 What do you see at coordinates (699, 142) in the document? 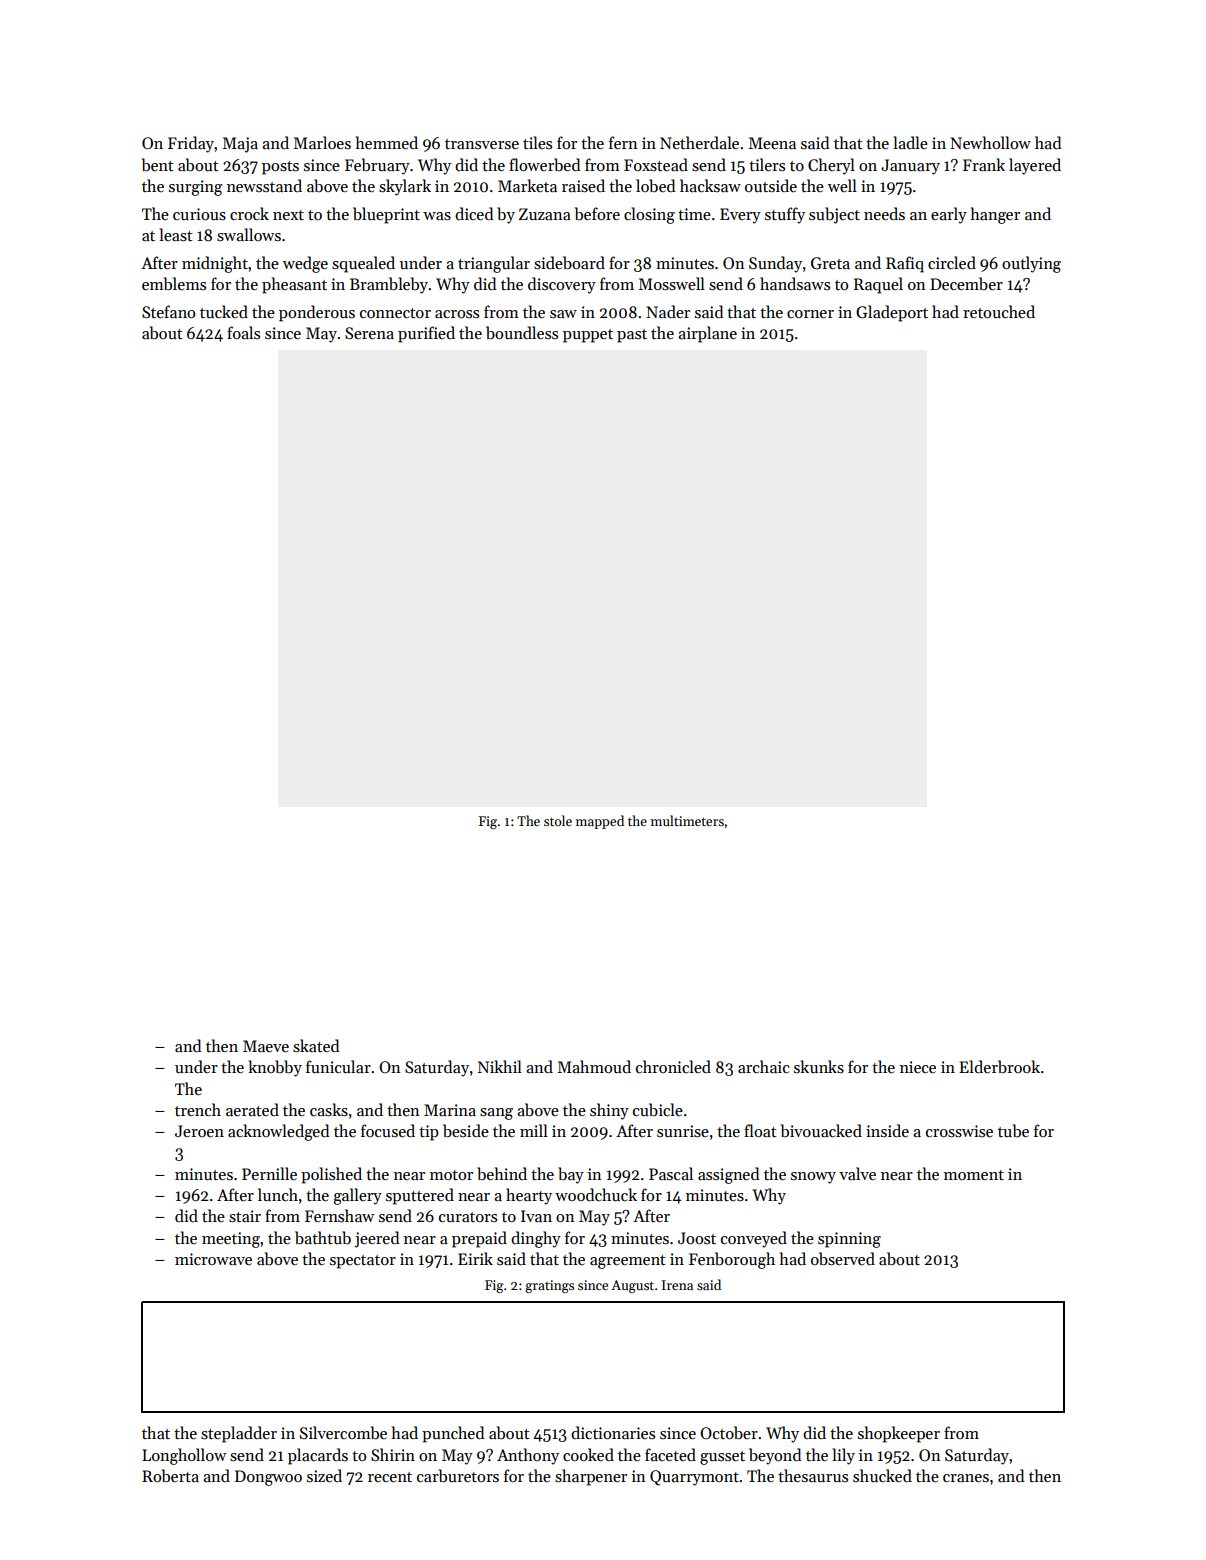
I see `Netherdale` at bounding box center [699, 142].
